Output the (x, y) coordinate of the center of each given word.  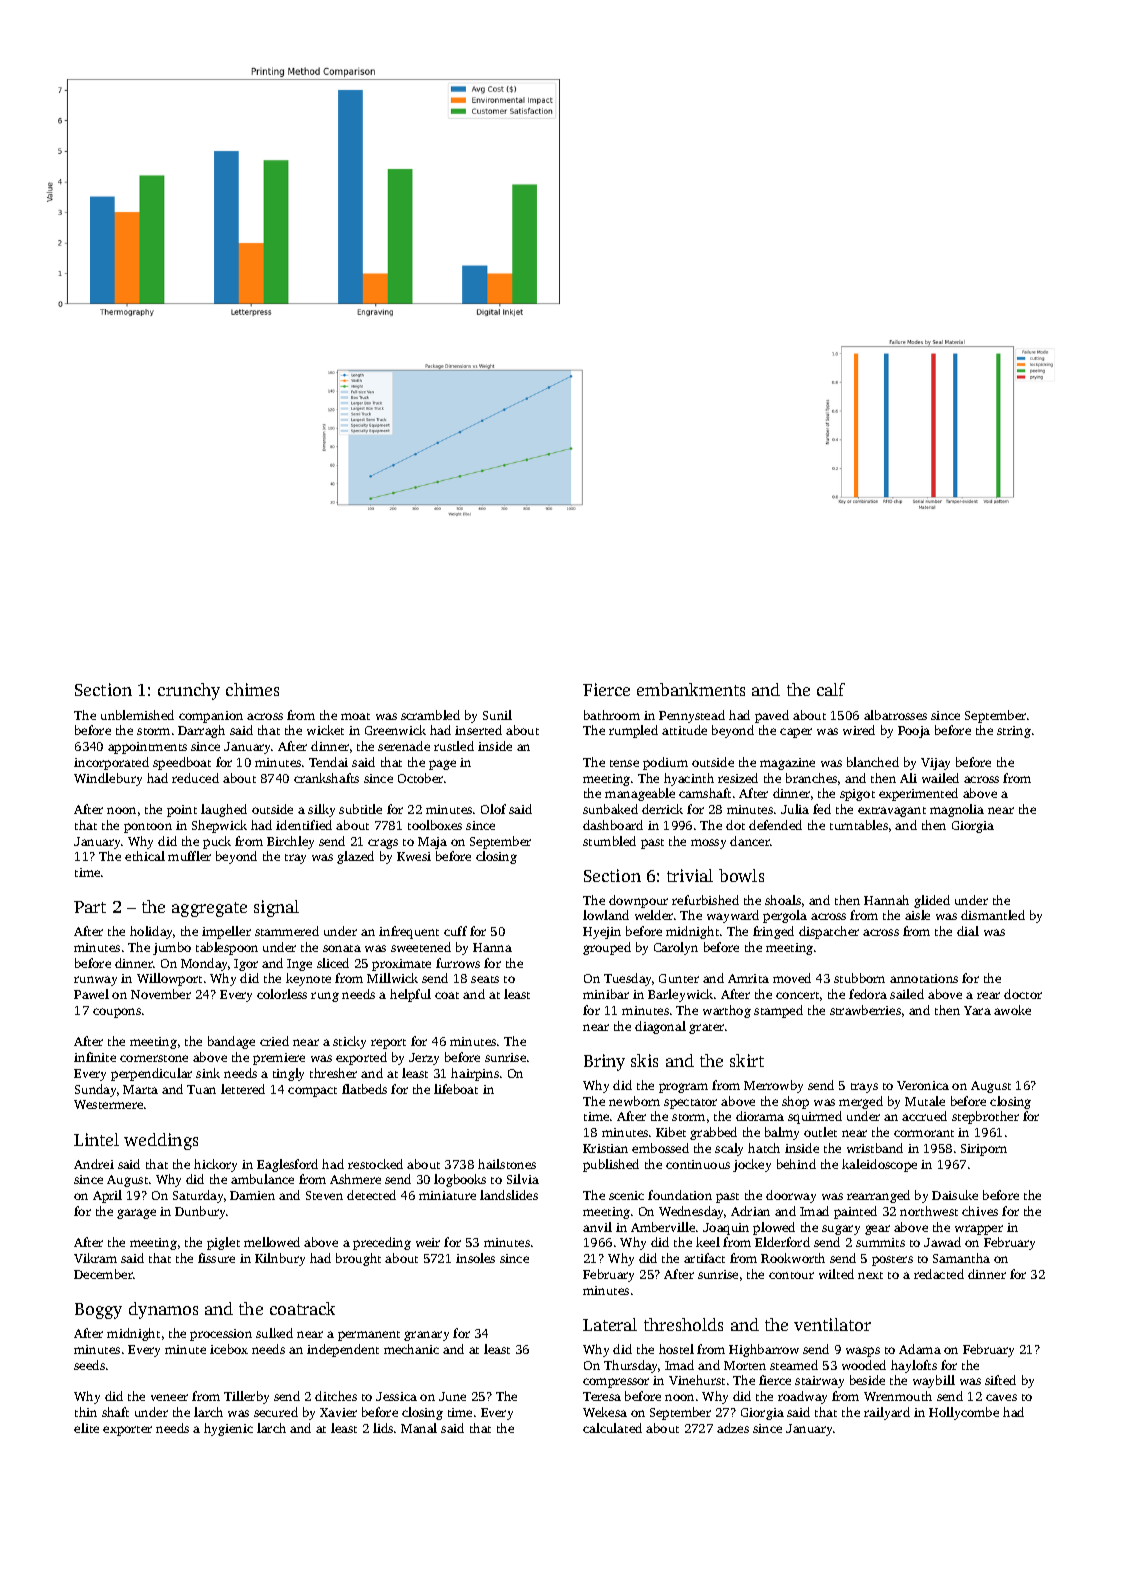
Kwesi (414, 856)
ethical (145, 856)
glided (932, 901)
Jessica (396, 1396)
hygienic (228, 1429)
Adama (920, 1349)
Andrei (94, 1164)
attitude (684, 730)
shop (795, 1102)
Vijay (935, 764)
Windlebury (108, 779)
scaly (729, 1149)
